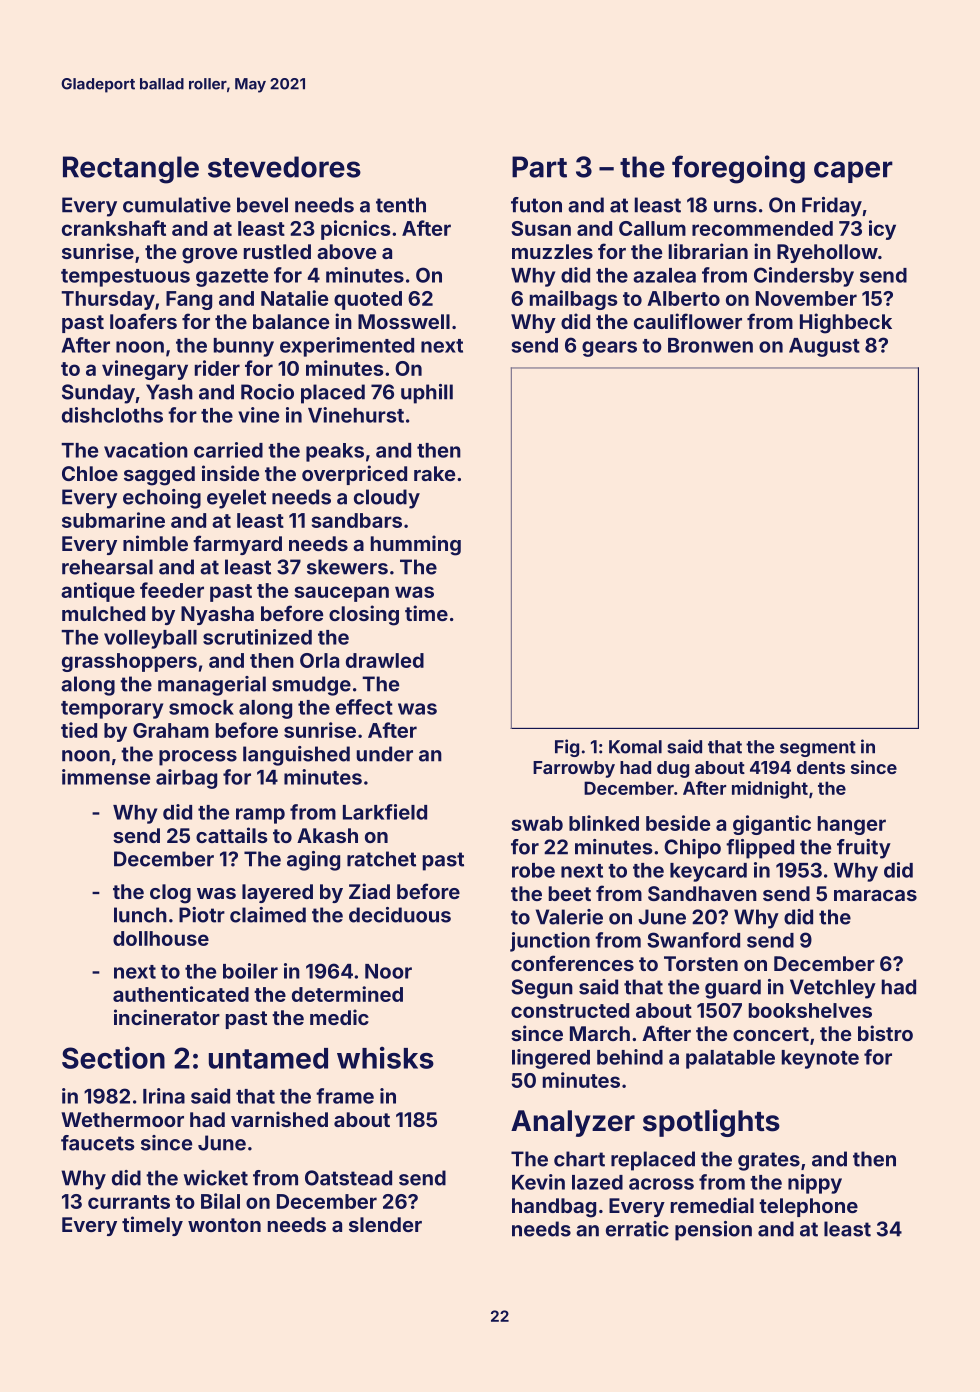 The image size is (980, 1392). What do you see at coordinates (673, 769) in the page?
I see `dug` at bounding box center [673, 769].
